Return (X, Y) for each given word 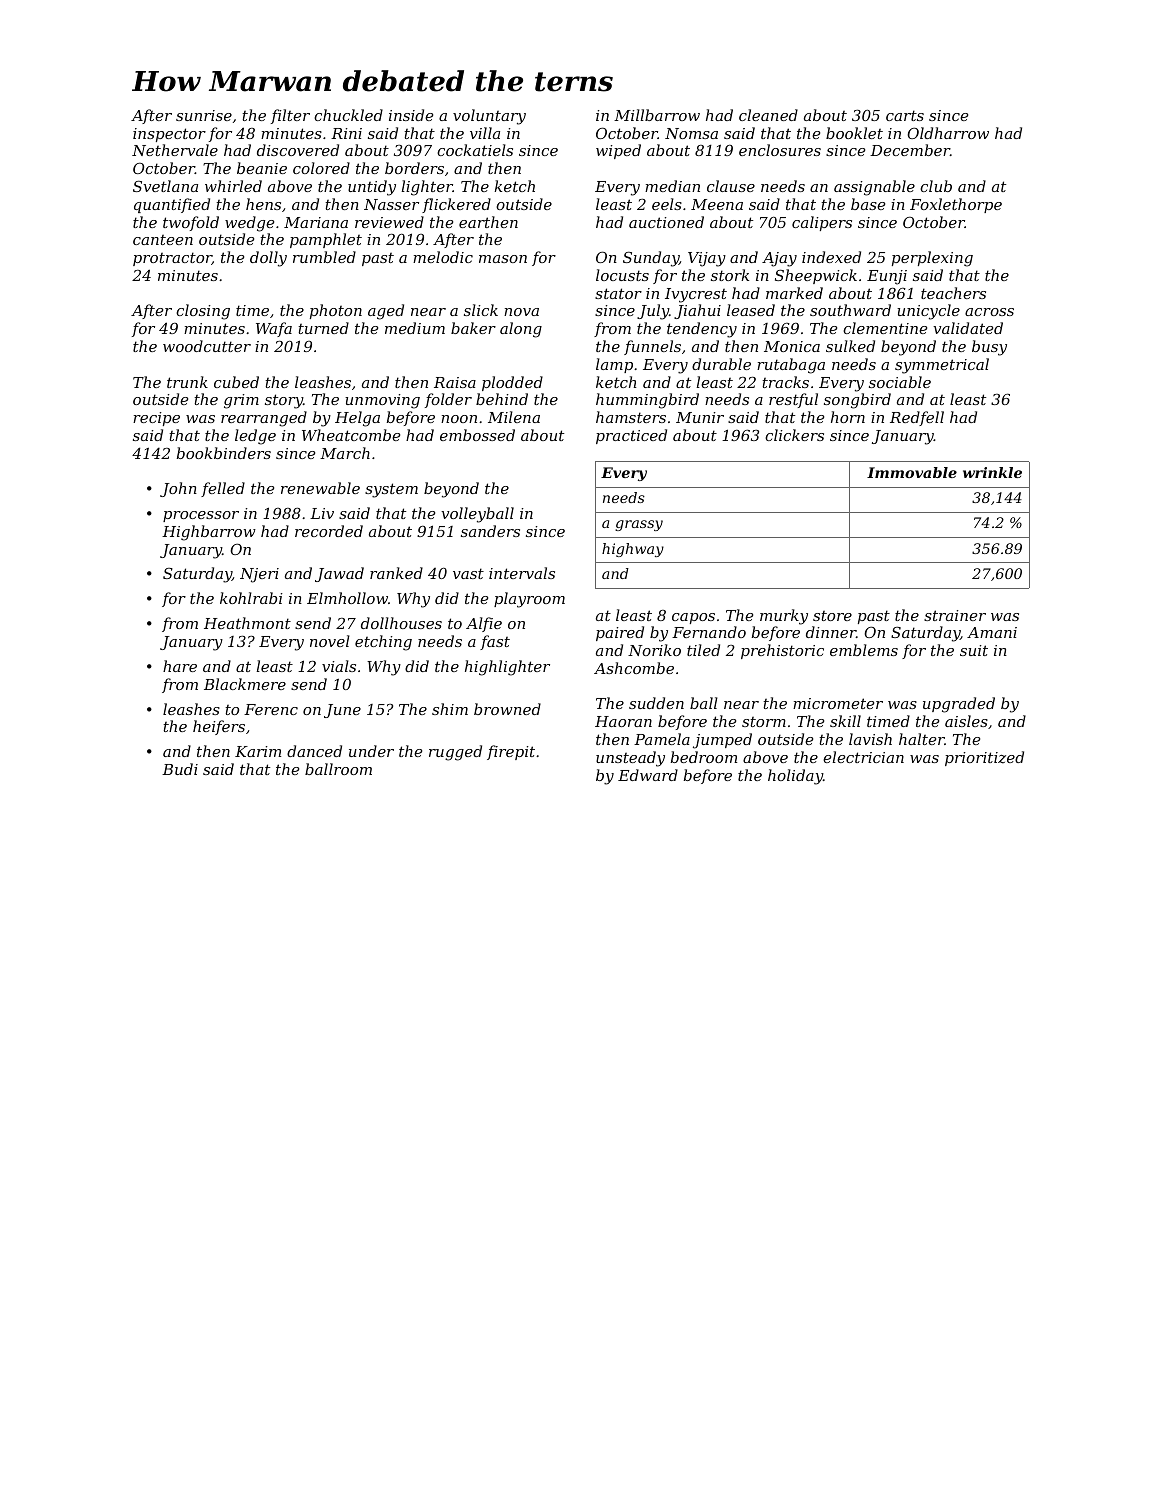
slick (481, 310)
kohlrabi (251, 598)
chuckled (348, 115)
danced (314, 751)
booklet (854, 133)
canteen (163, 240)
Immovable (912, 472)
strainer (955, 615)
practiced (631, 436)
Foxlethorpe (956, 205)
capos (693, 618)
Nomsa (691, 133)
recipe (156, 419)
